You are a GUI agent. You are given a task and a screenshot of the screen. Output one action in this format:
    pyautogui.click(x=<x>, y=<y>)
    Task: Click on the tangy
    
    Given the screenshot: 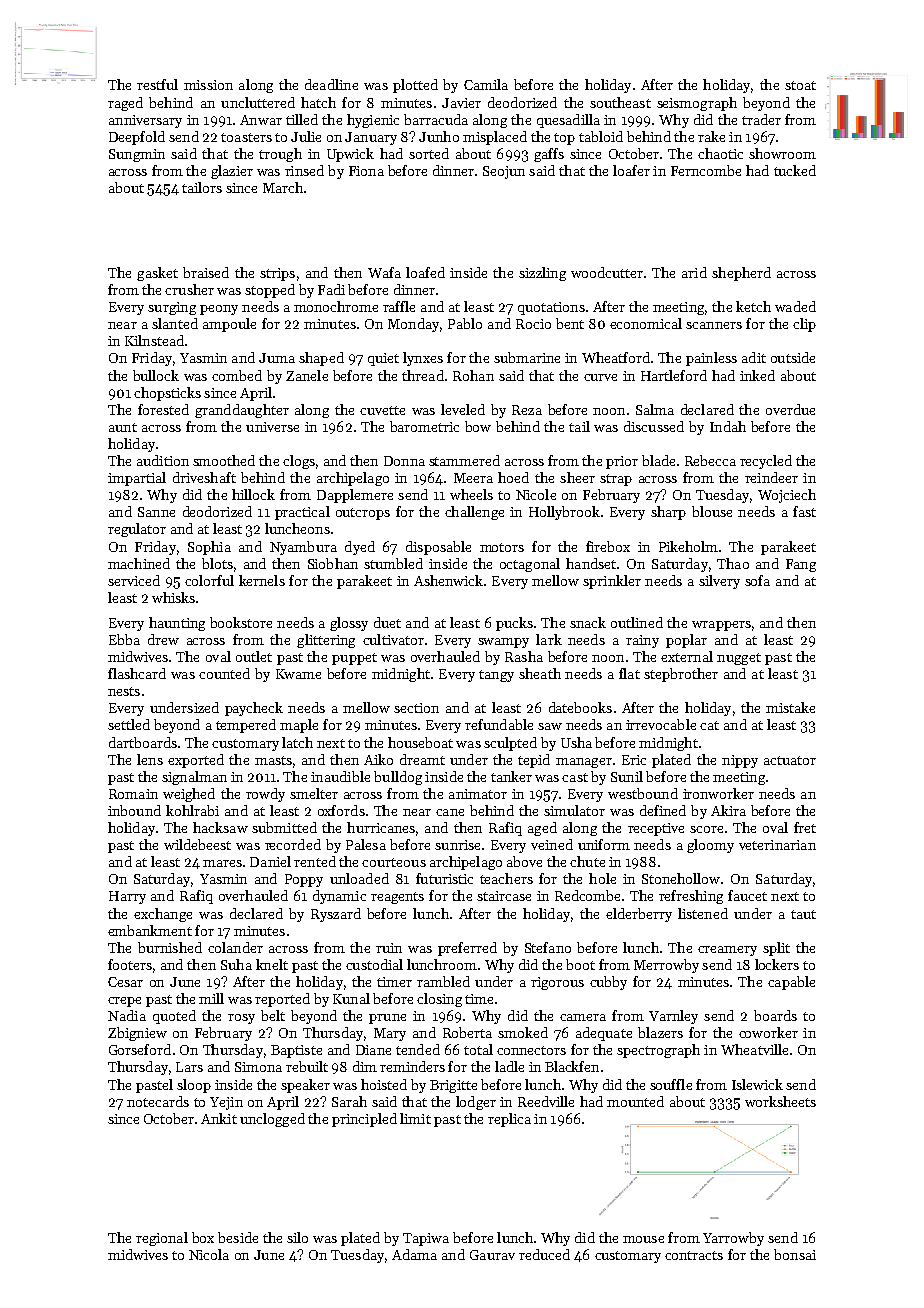 What is the action you would take?
    pyautogui.click(x=496, y=676)
